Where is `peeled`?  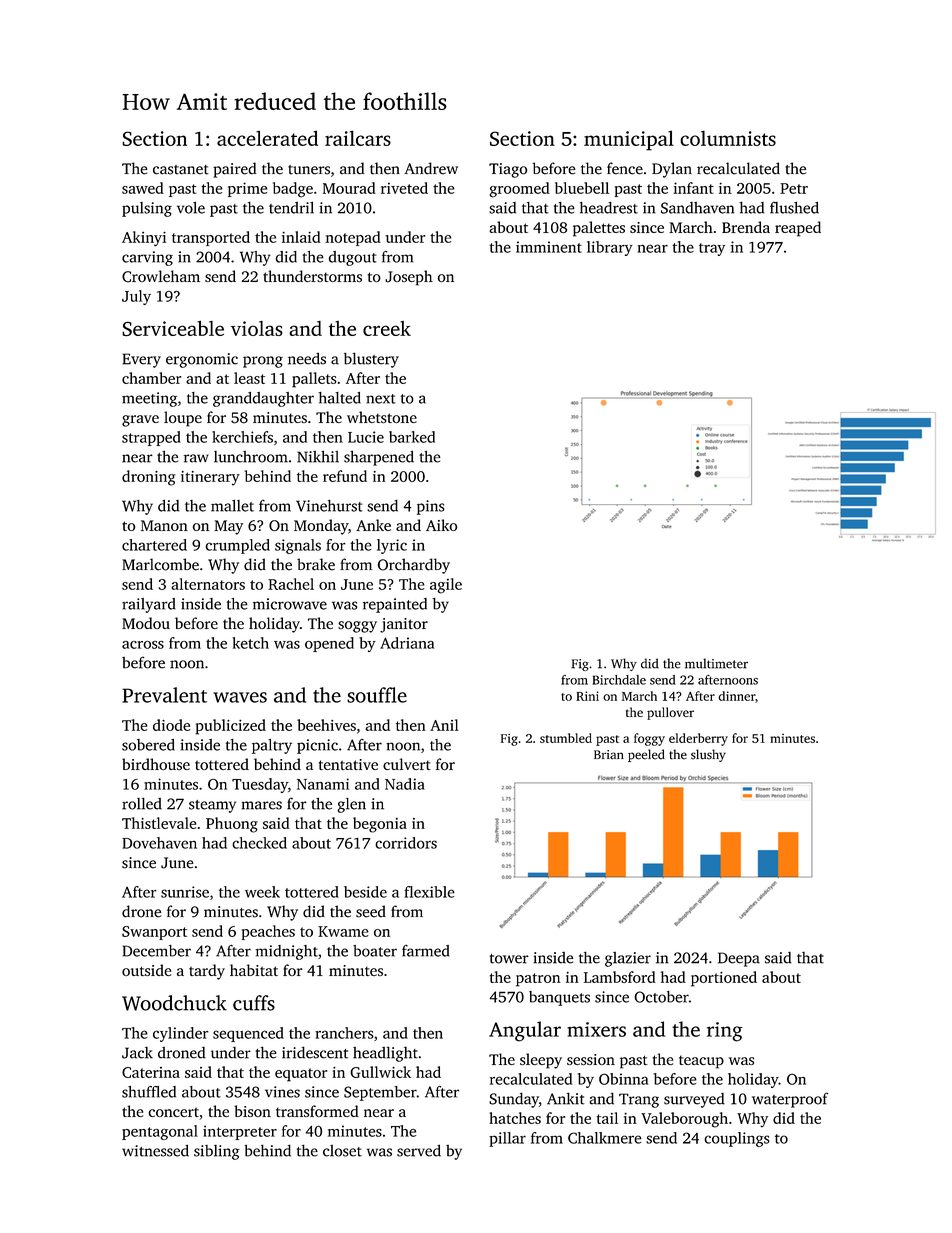
peeled is located at coordinates (646, 755).
